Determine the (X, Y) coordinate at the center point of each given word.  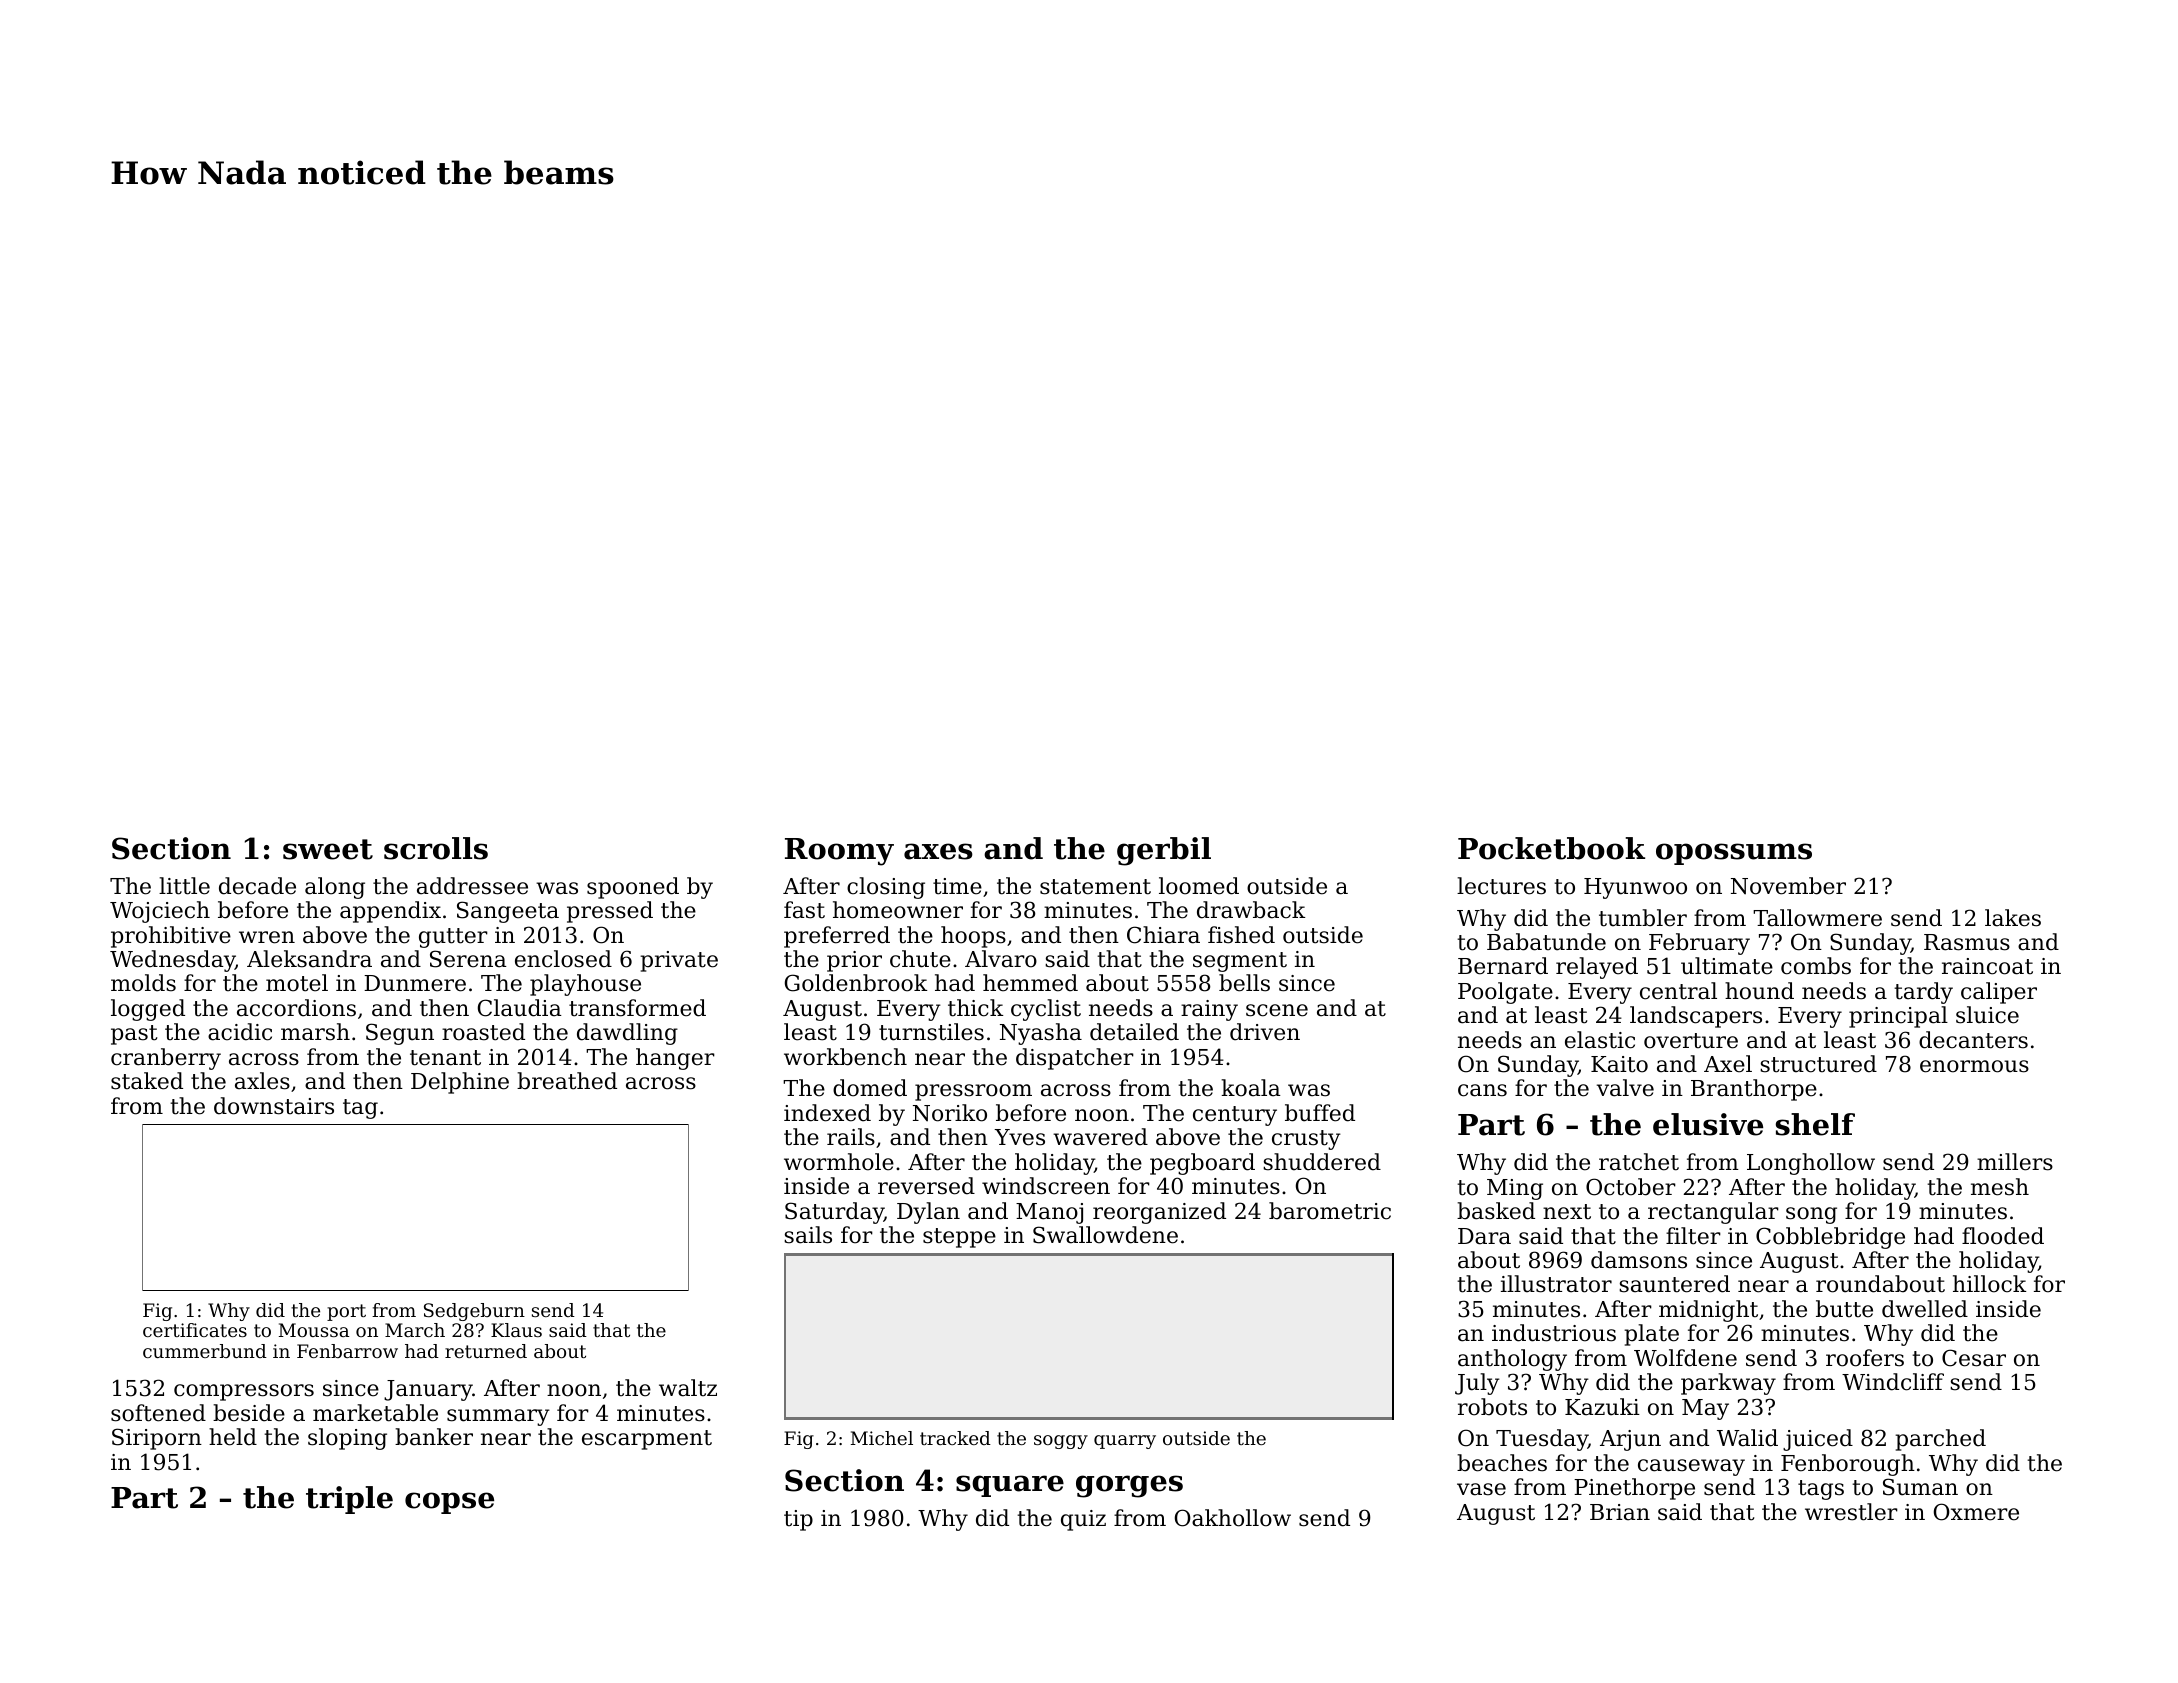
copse (449, 1503)
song (1811, 1215)
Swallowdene (1105, 1235)
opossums (1734, 854)
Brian (1620, 1512)
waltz (688, 1388)
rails (851, 1137)
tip (798, 1520)
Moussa (314, 1330)
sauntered (1674, 1284)
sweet (328, 849)
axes (938, 851)
